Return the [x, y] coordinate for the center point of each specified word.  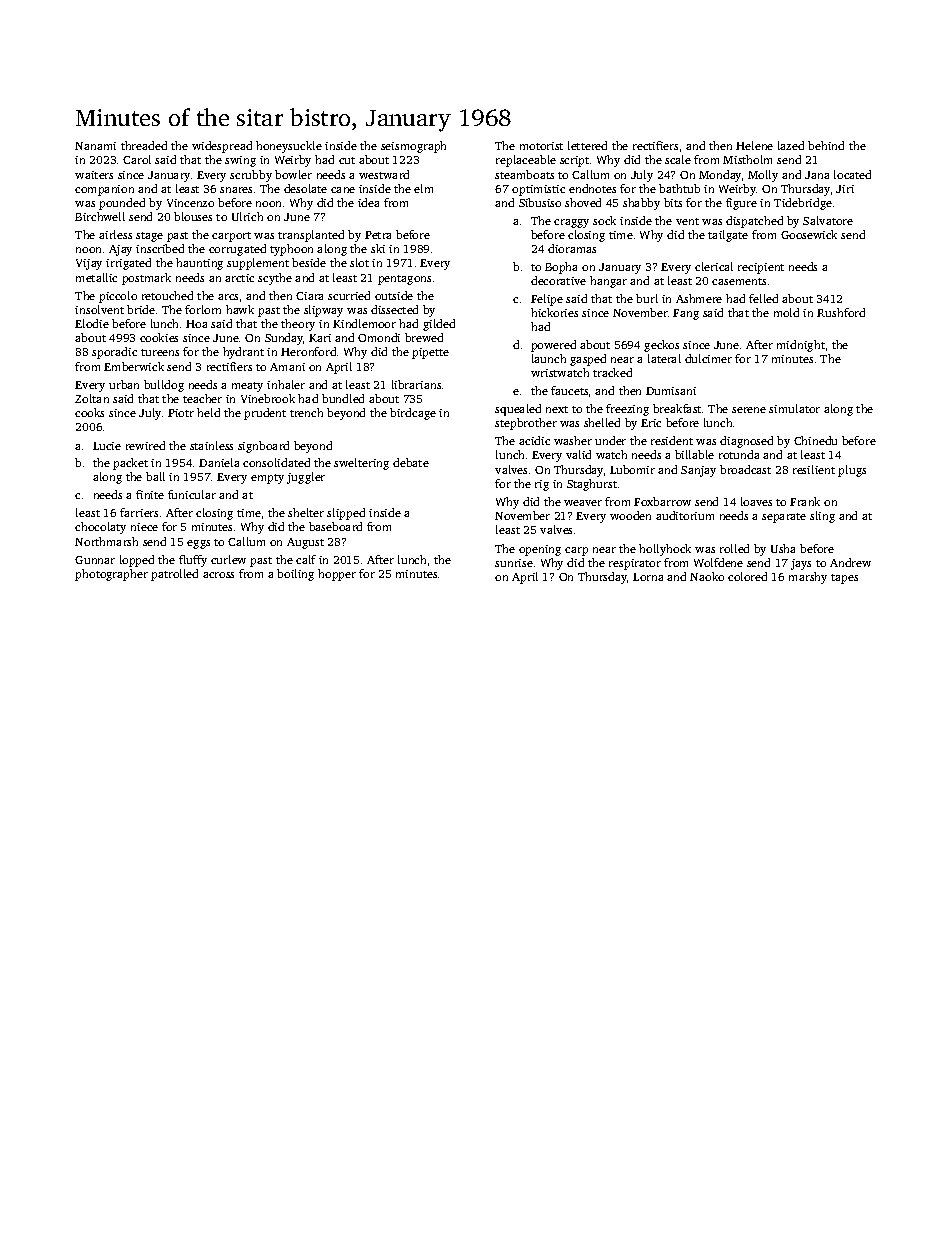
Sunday [284, 339]
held [208, 412]
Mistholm [747, 159]
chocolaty [100, 528]
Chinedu [815, 440]
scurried [349, 295]
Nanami [95, 146]
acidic [534, 440]
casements [739, 281]
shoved [583, 202]
